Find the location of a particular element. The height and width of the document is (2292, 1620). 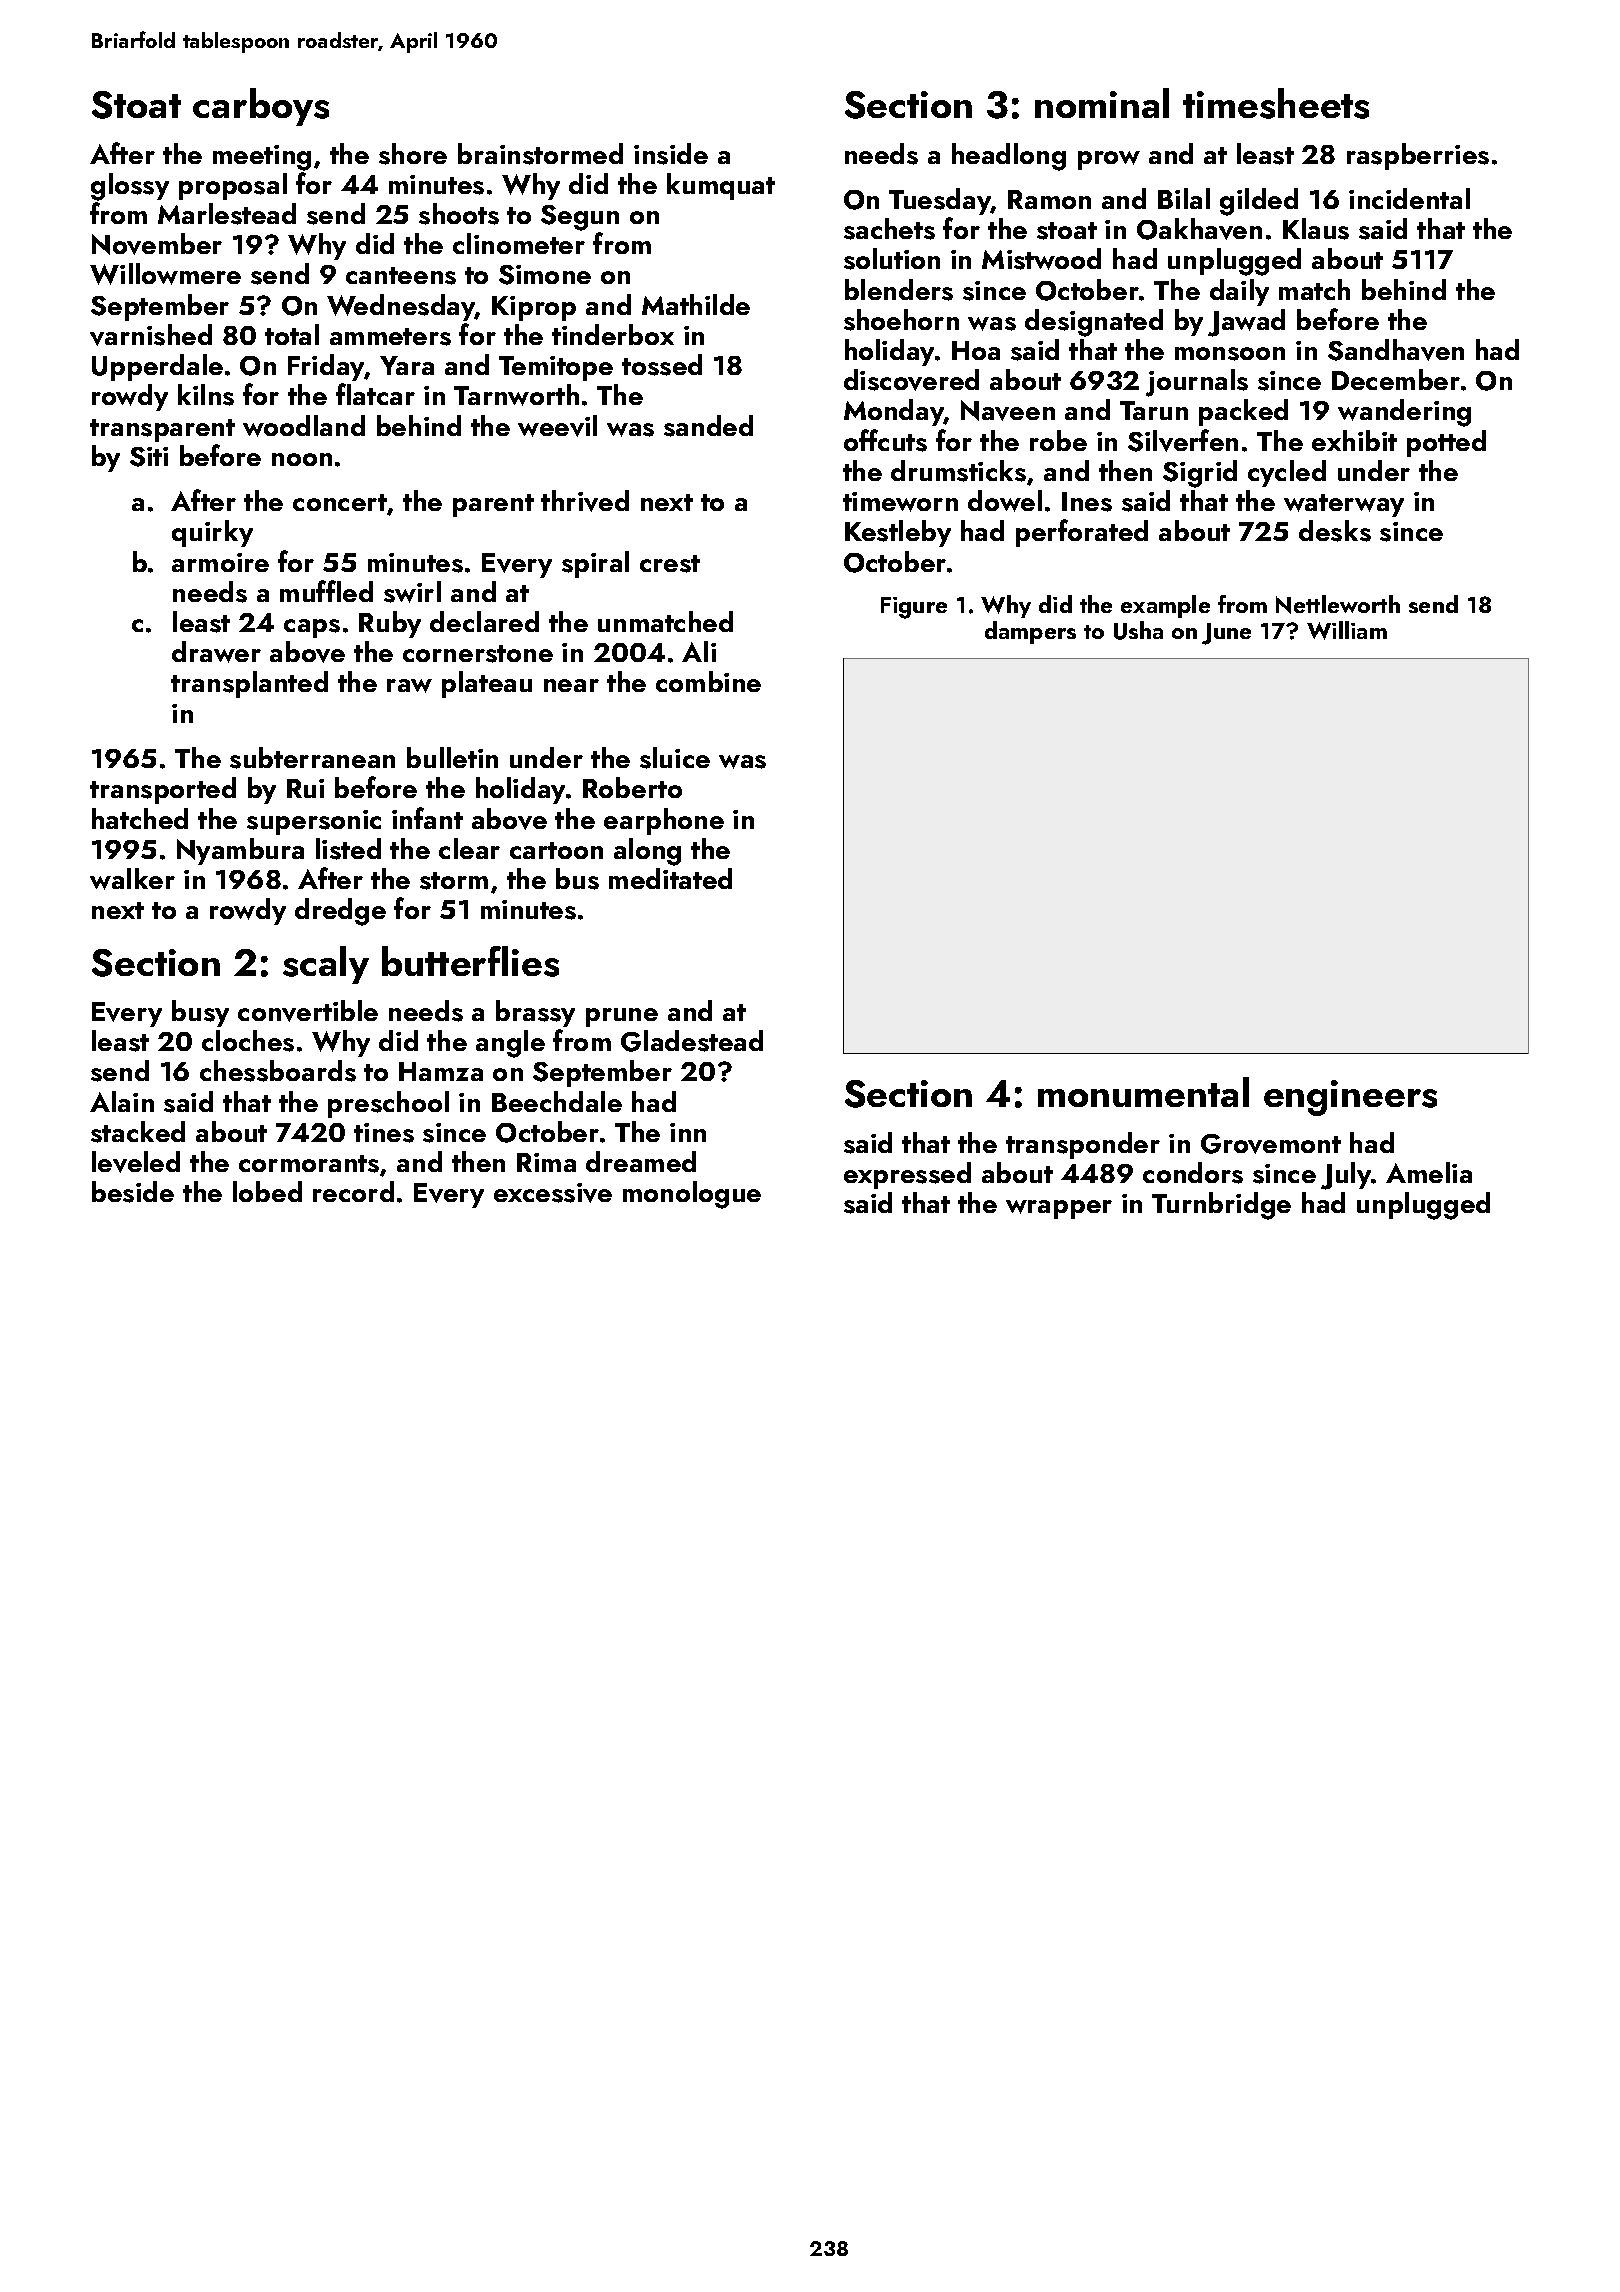

Sandhaven is located at coordinates (1396, 350).
